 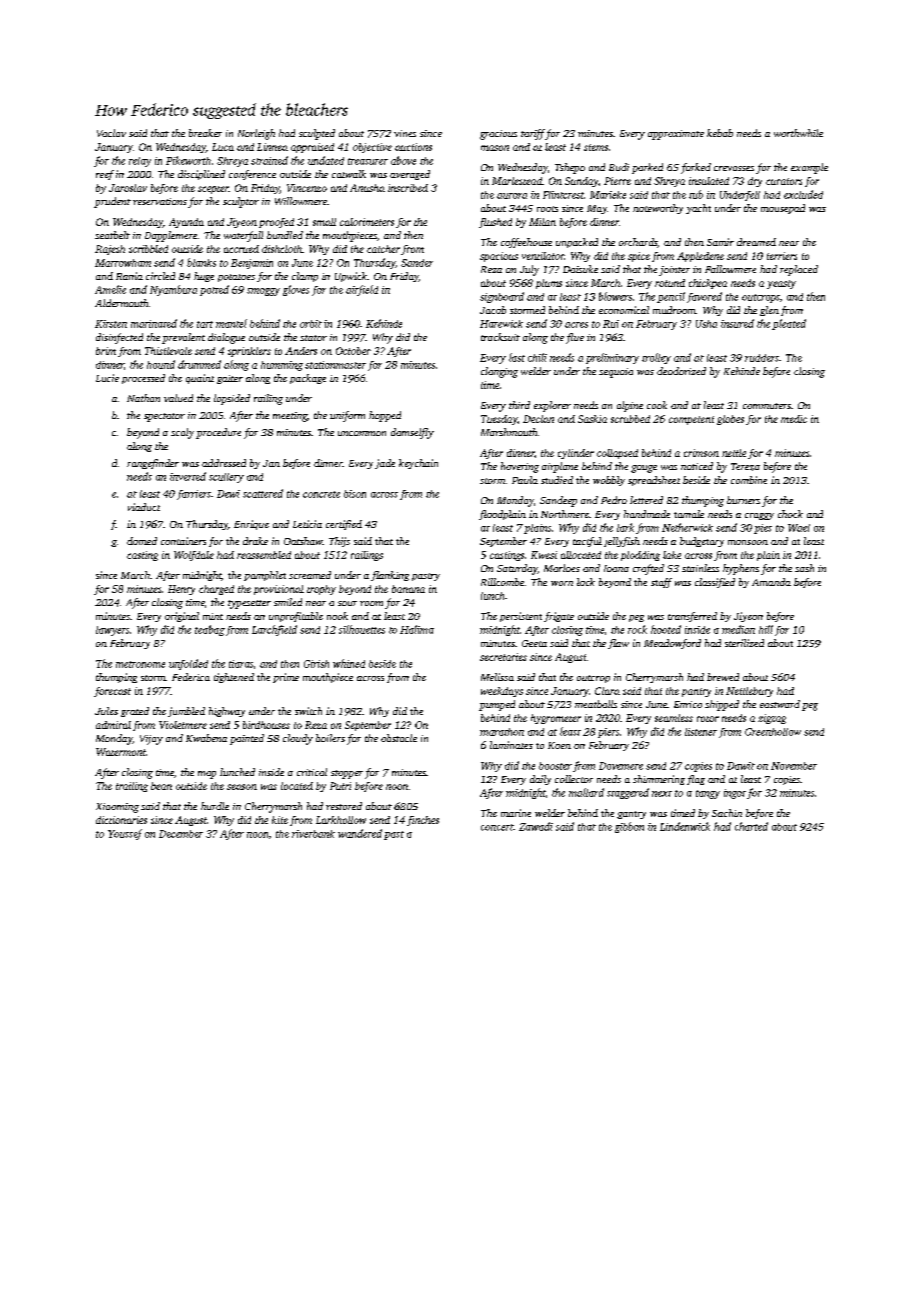 What do you see at coordinates (181, 834) in the screenshot?
I see `December` at bounding box center [181, 834].
